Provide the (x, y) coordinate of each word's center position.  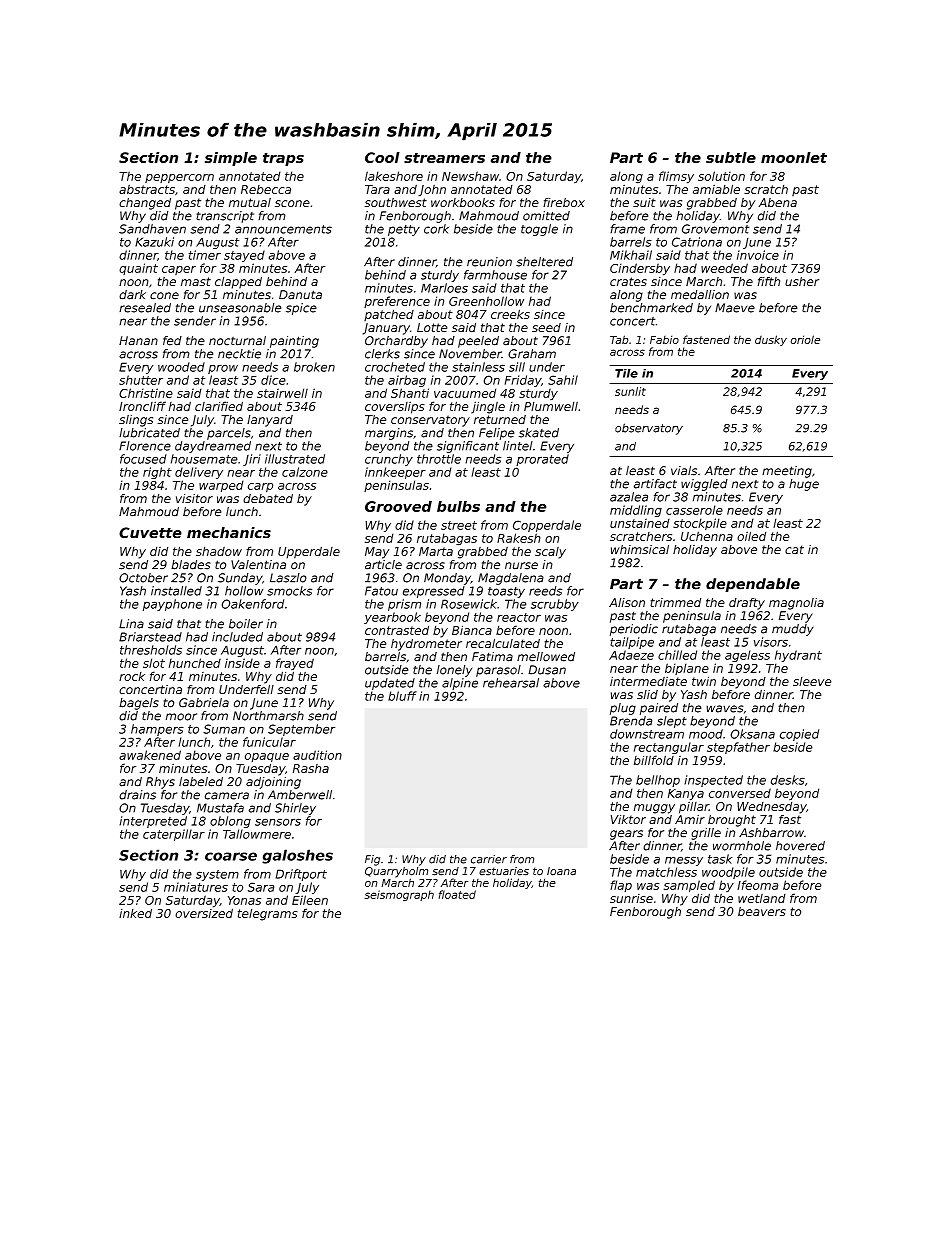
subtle (731, 157)
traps (283, 159)
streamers (444, 158)
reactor (519, 617)
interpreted (153, 822)
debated (268, 498)
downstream (647, 734)
